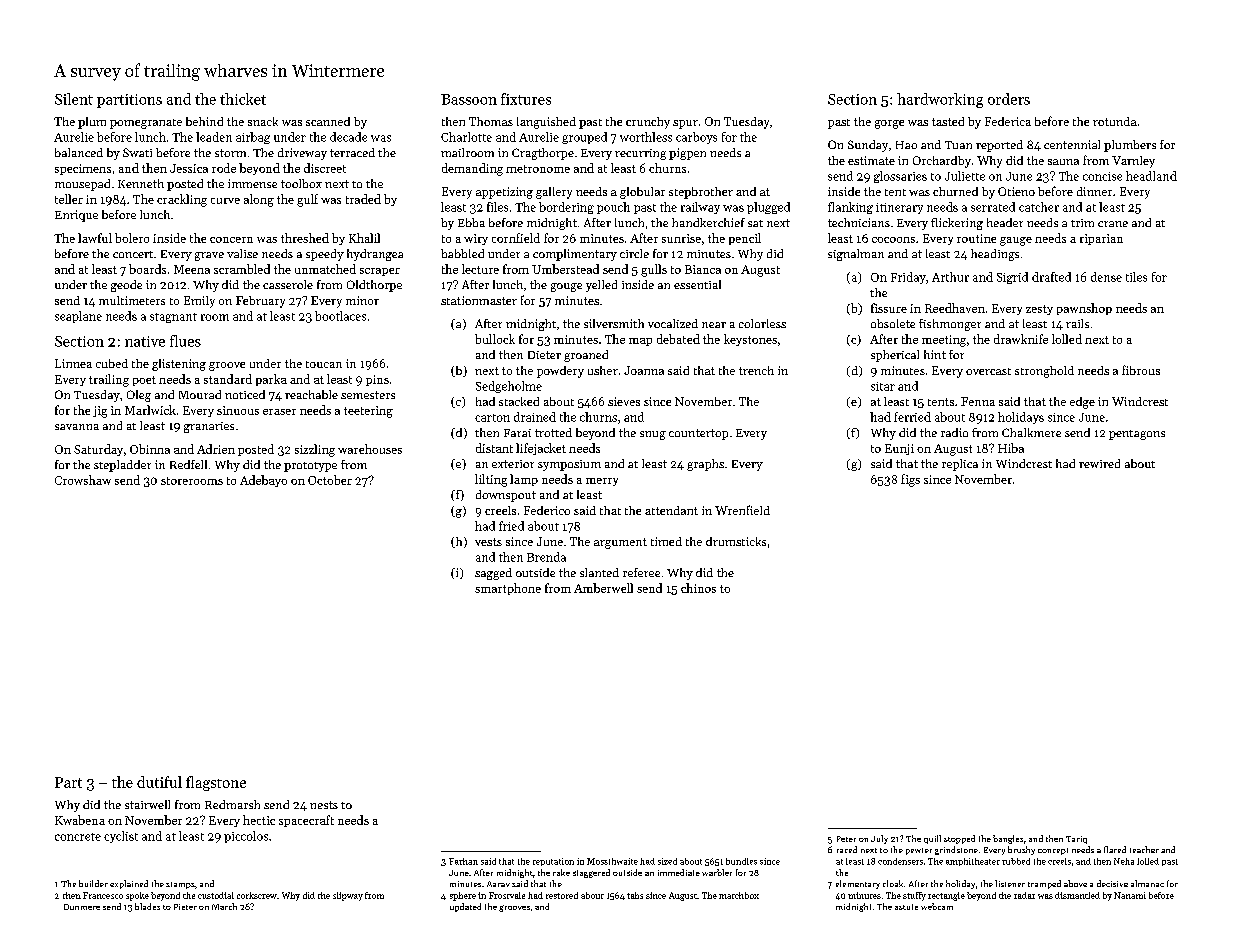 This image has height=952, width=1233. Describe the element at coordinates (698, 588) in the image. I see `chinos` at that location.
